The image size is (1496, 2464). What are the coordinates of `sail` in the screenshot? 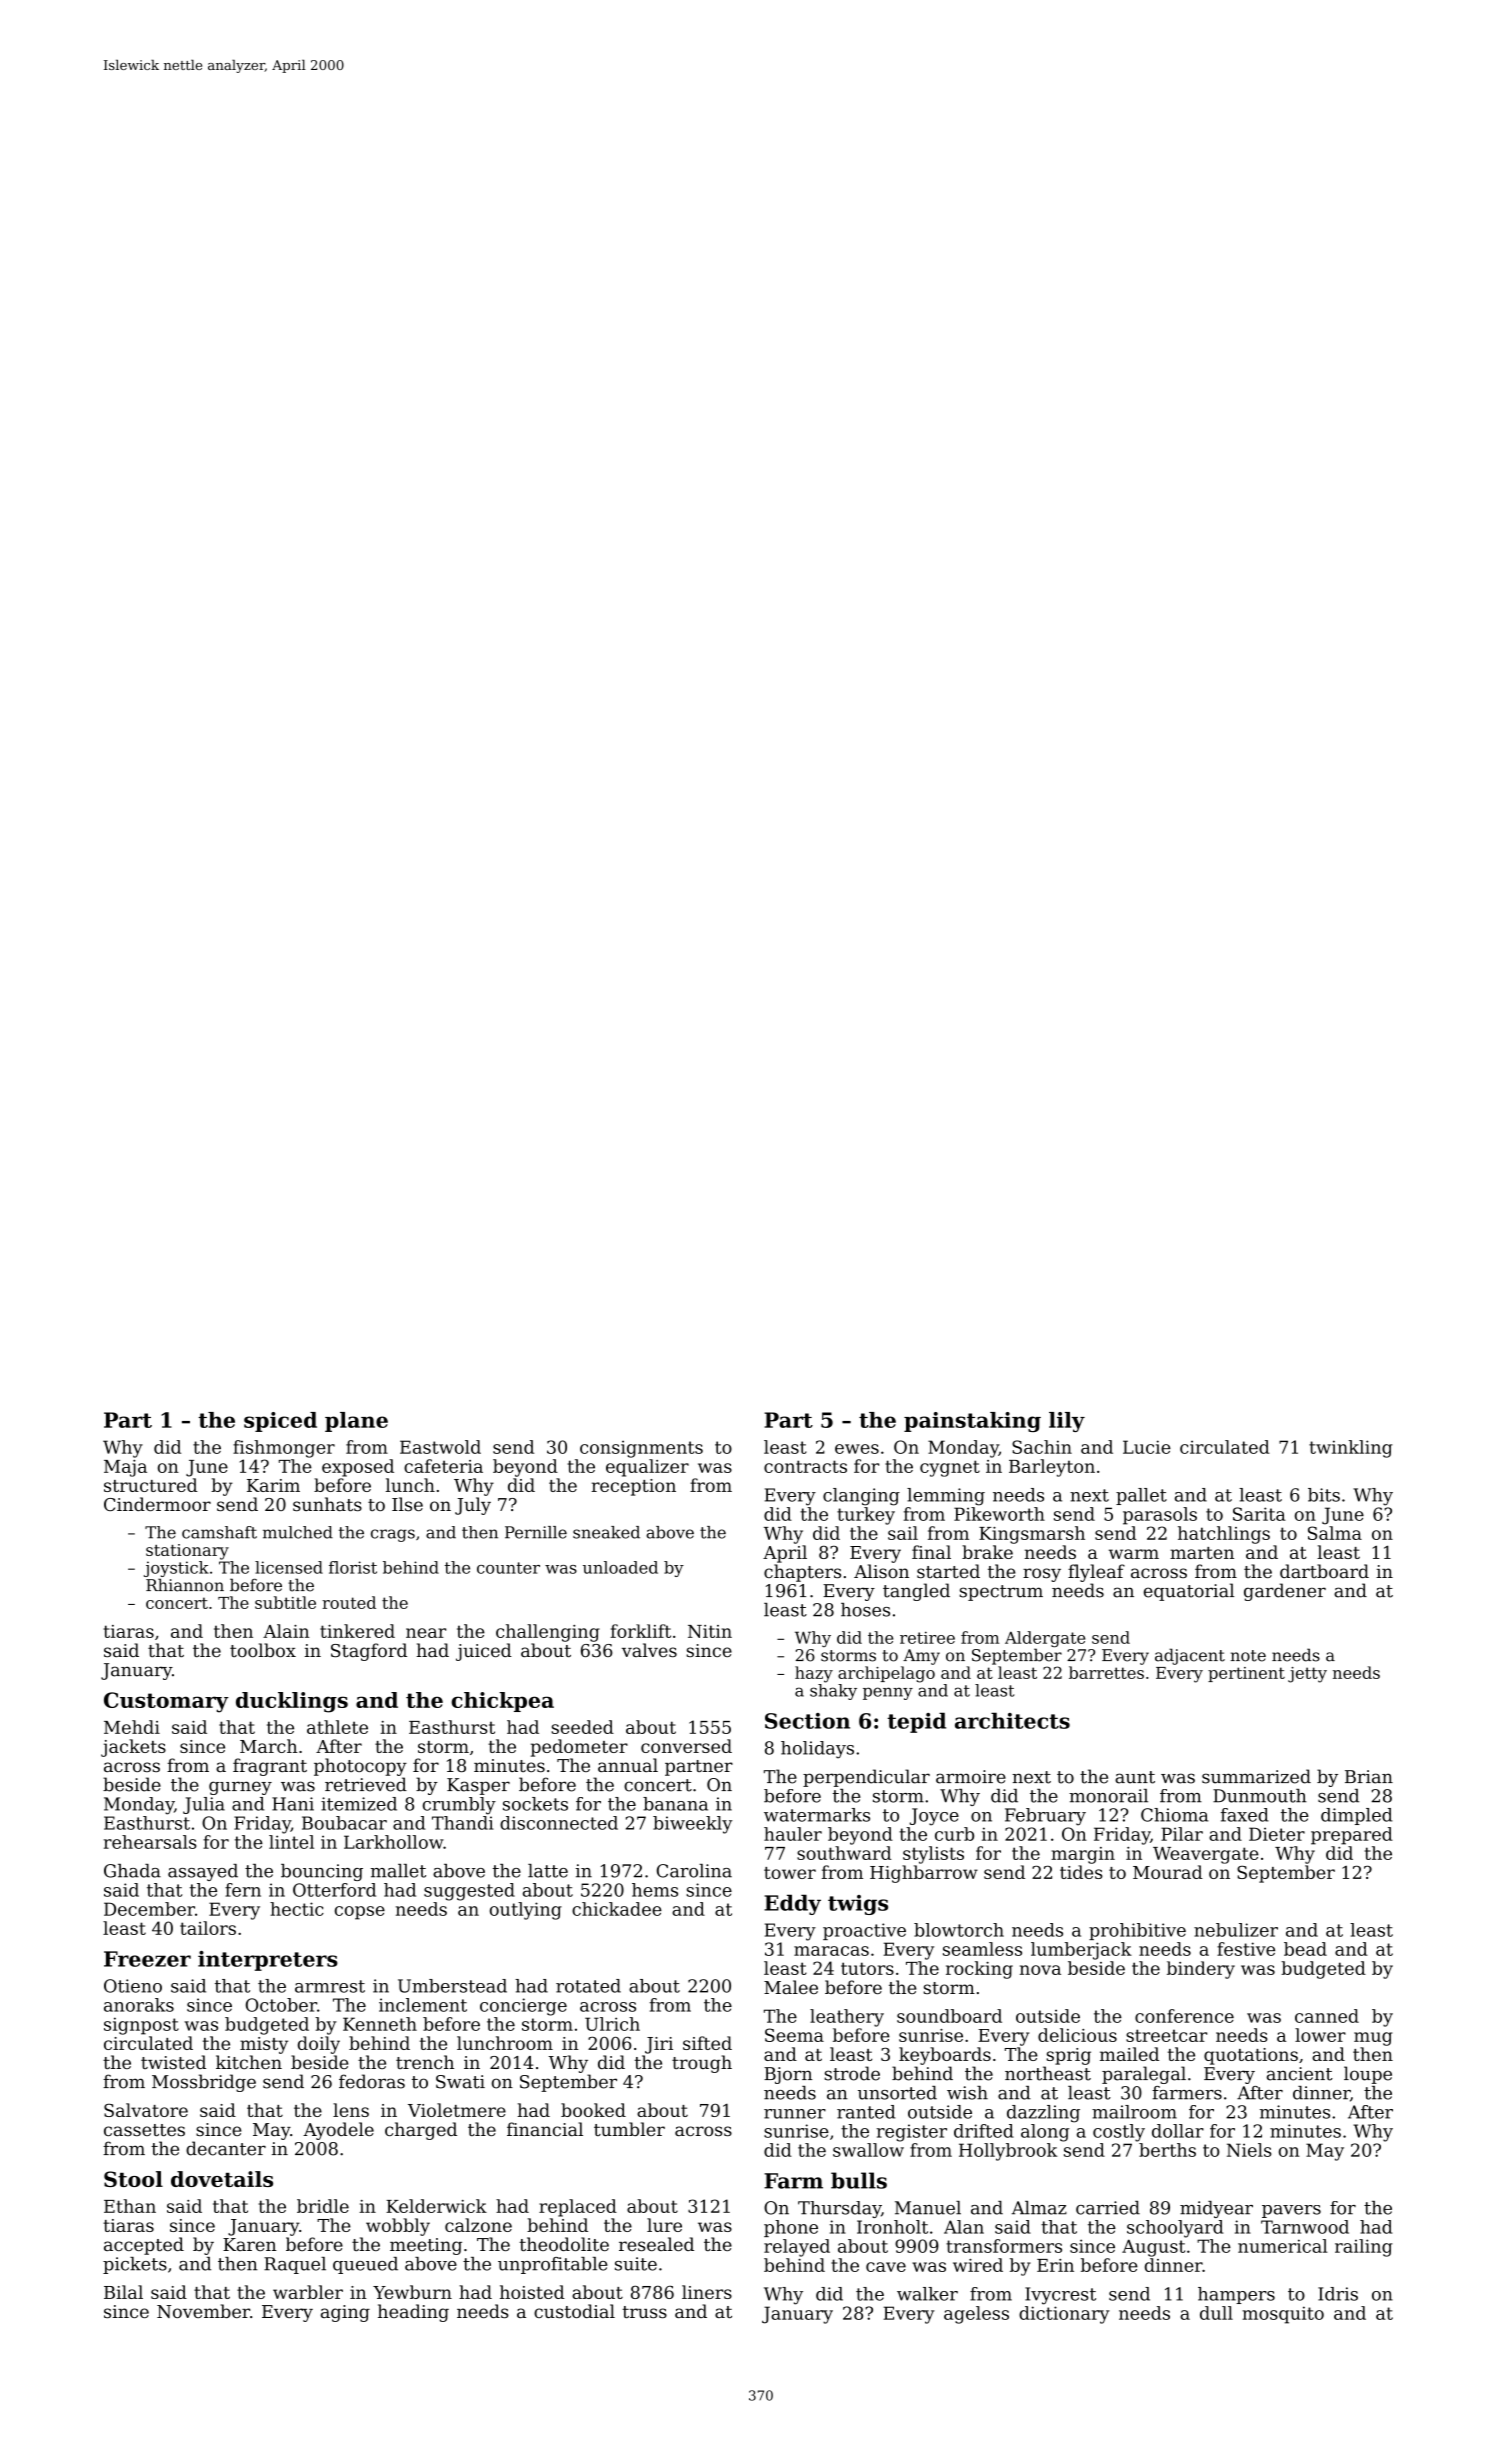 It's located at (903, 1533).
